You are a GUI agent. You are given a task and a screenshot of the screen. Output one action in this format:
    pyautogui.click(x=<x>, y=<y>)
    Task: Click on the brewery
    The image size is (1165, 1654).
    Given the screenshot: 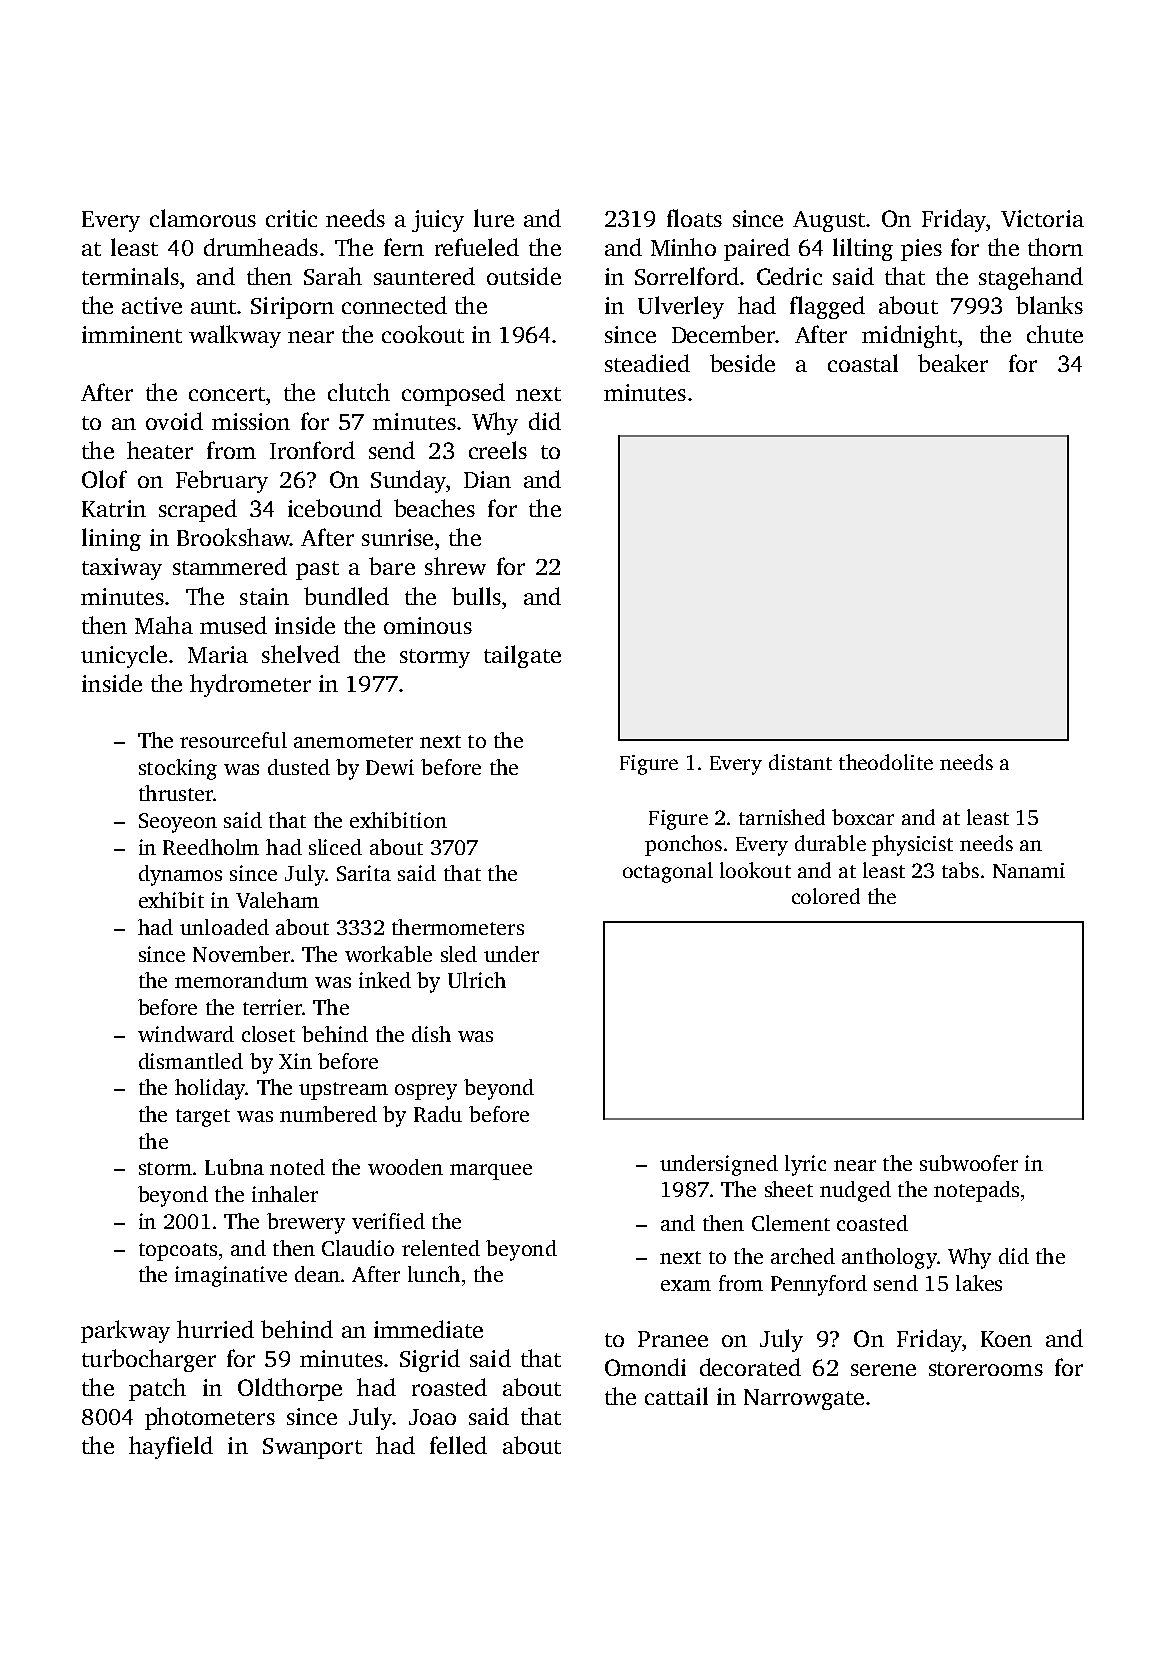 What is the action you would take?
    pyautogui.click(x=306, y=1223)
